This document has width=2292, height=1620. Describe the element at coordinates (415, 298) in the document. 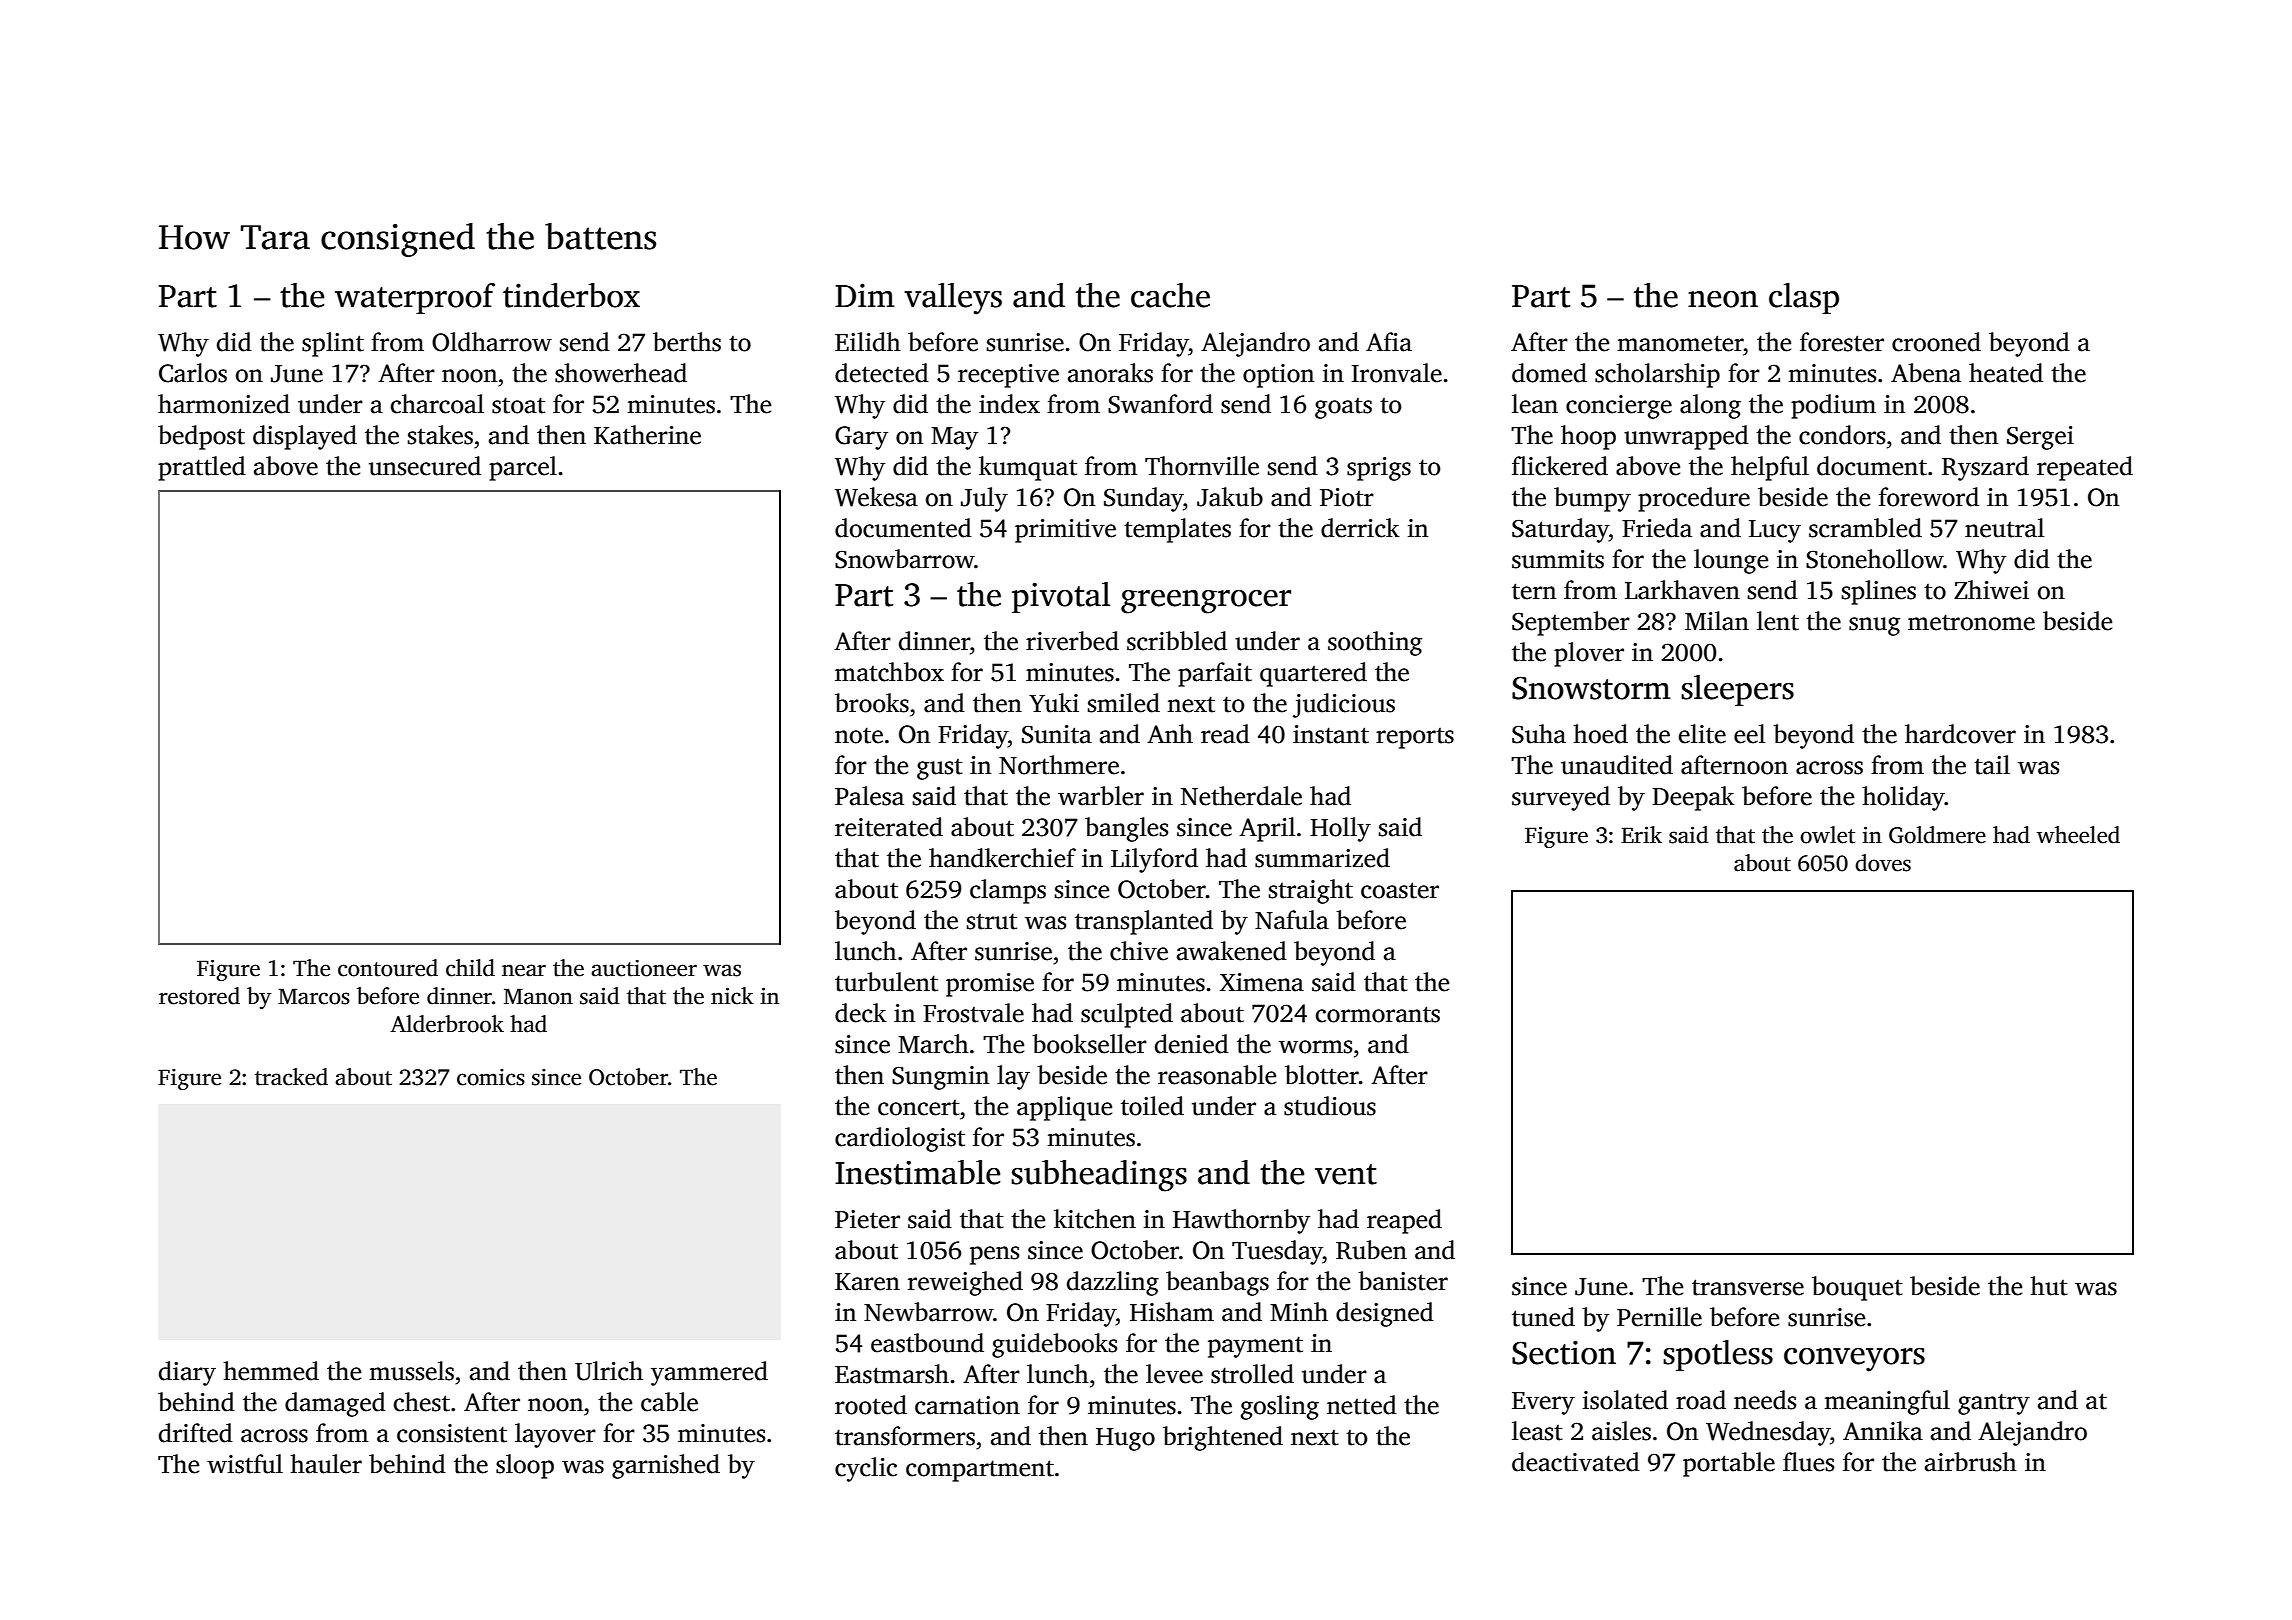

I see `waterproof` at that location.
